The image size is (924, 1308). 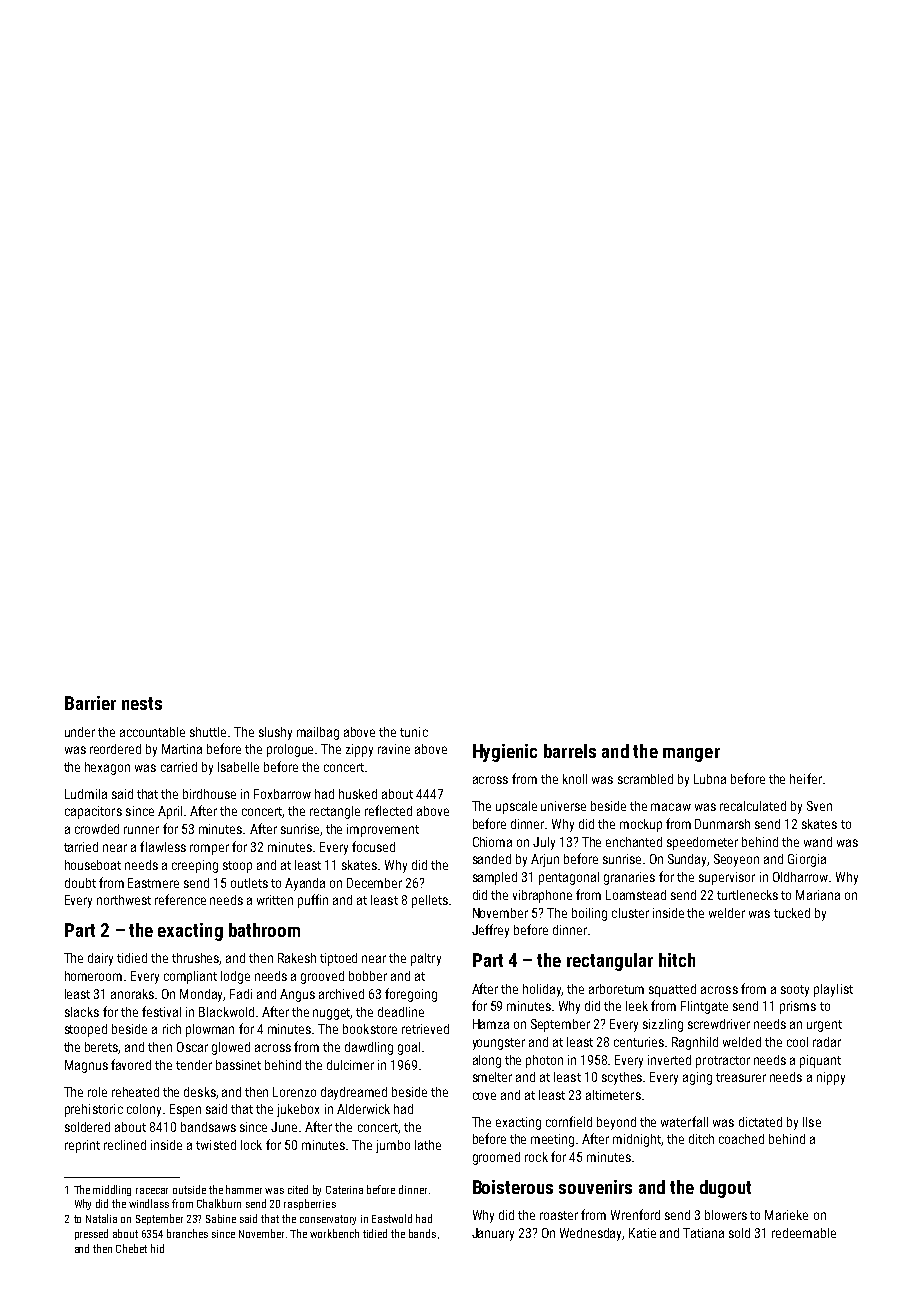 What do you see at coordinates (727, 913) in the screenshot?
I see `welder` at bounding box center [727, 913].
